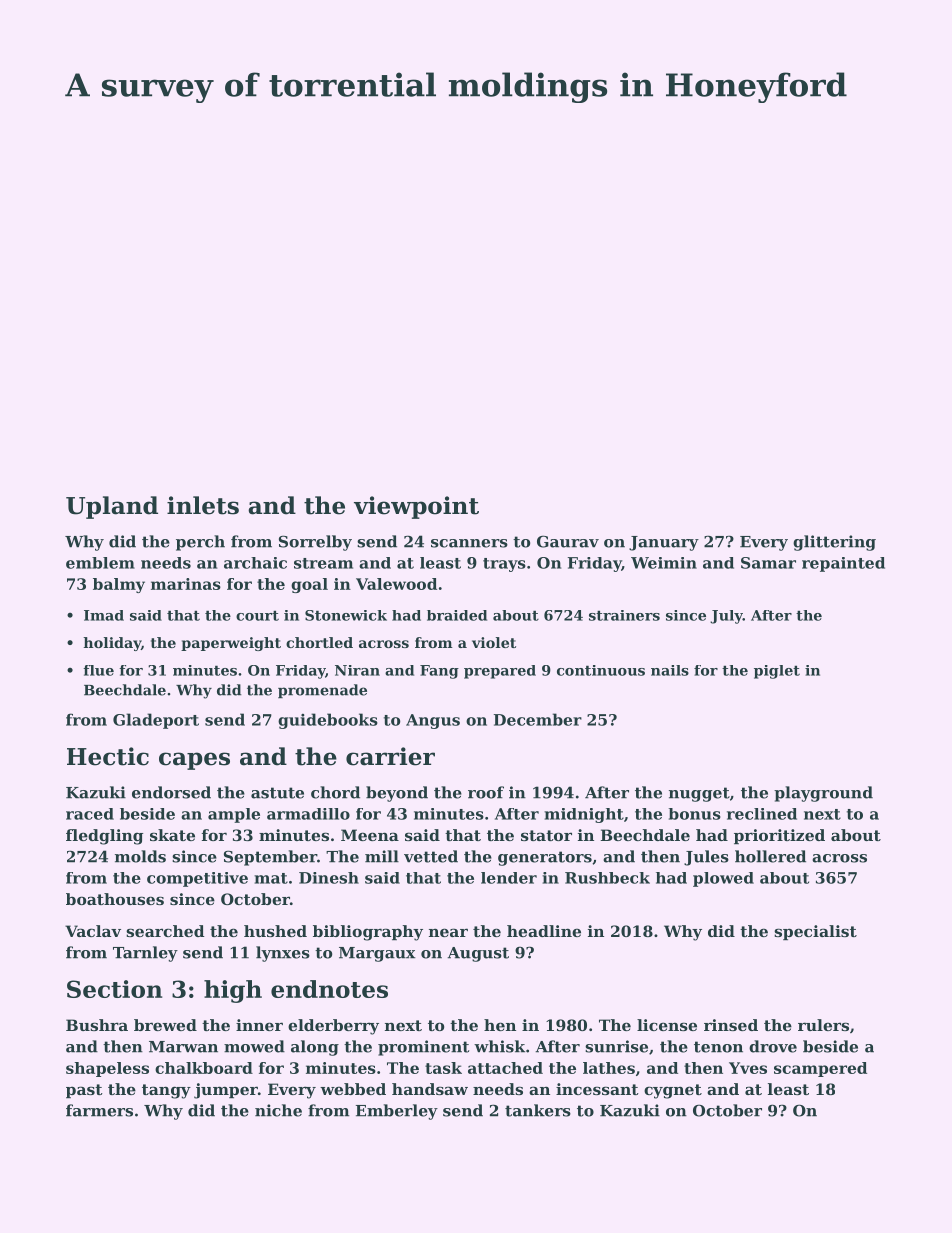 The height and width of the document is (1233, 952). Describe the element at coordinates (607, 878) in the document. I see `Rushbeck` at that location.
